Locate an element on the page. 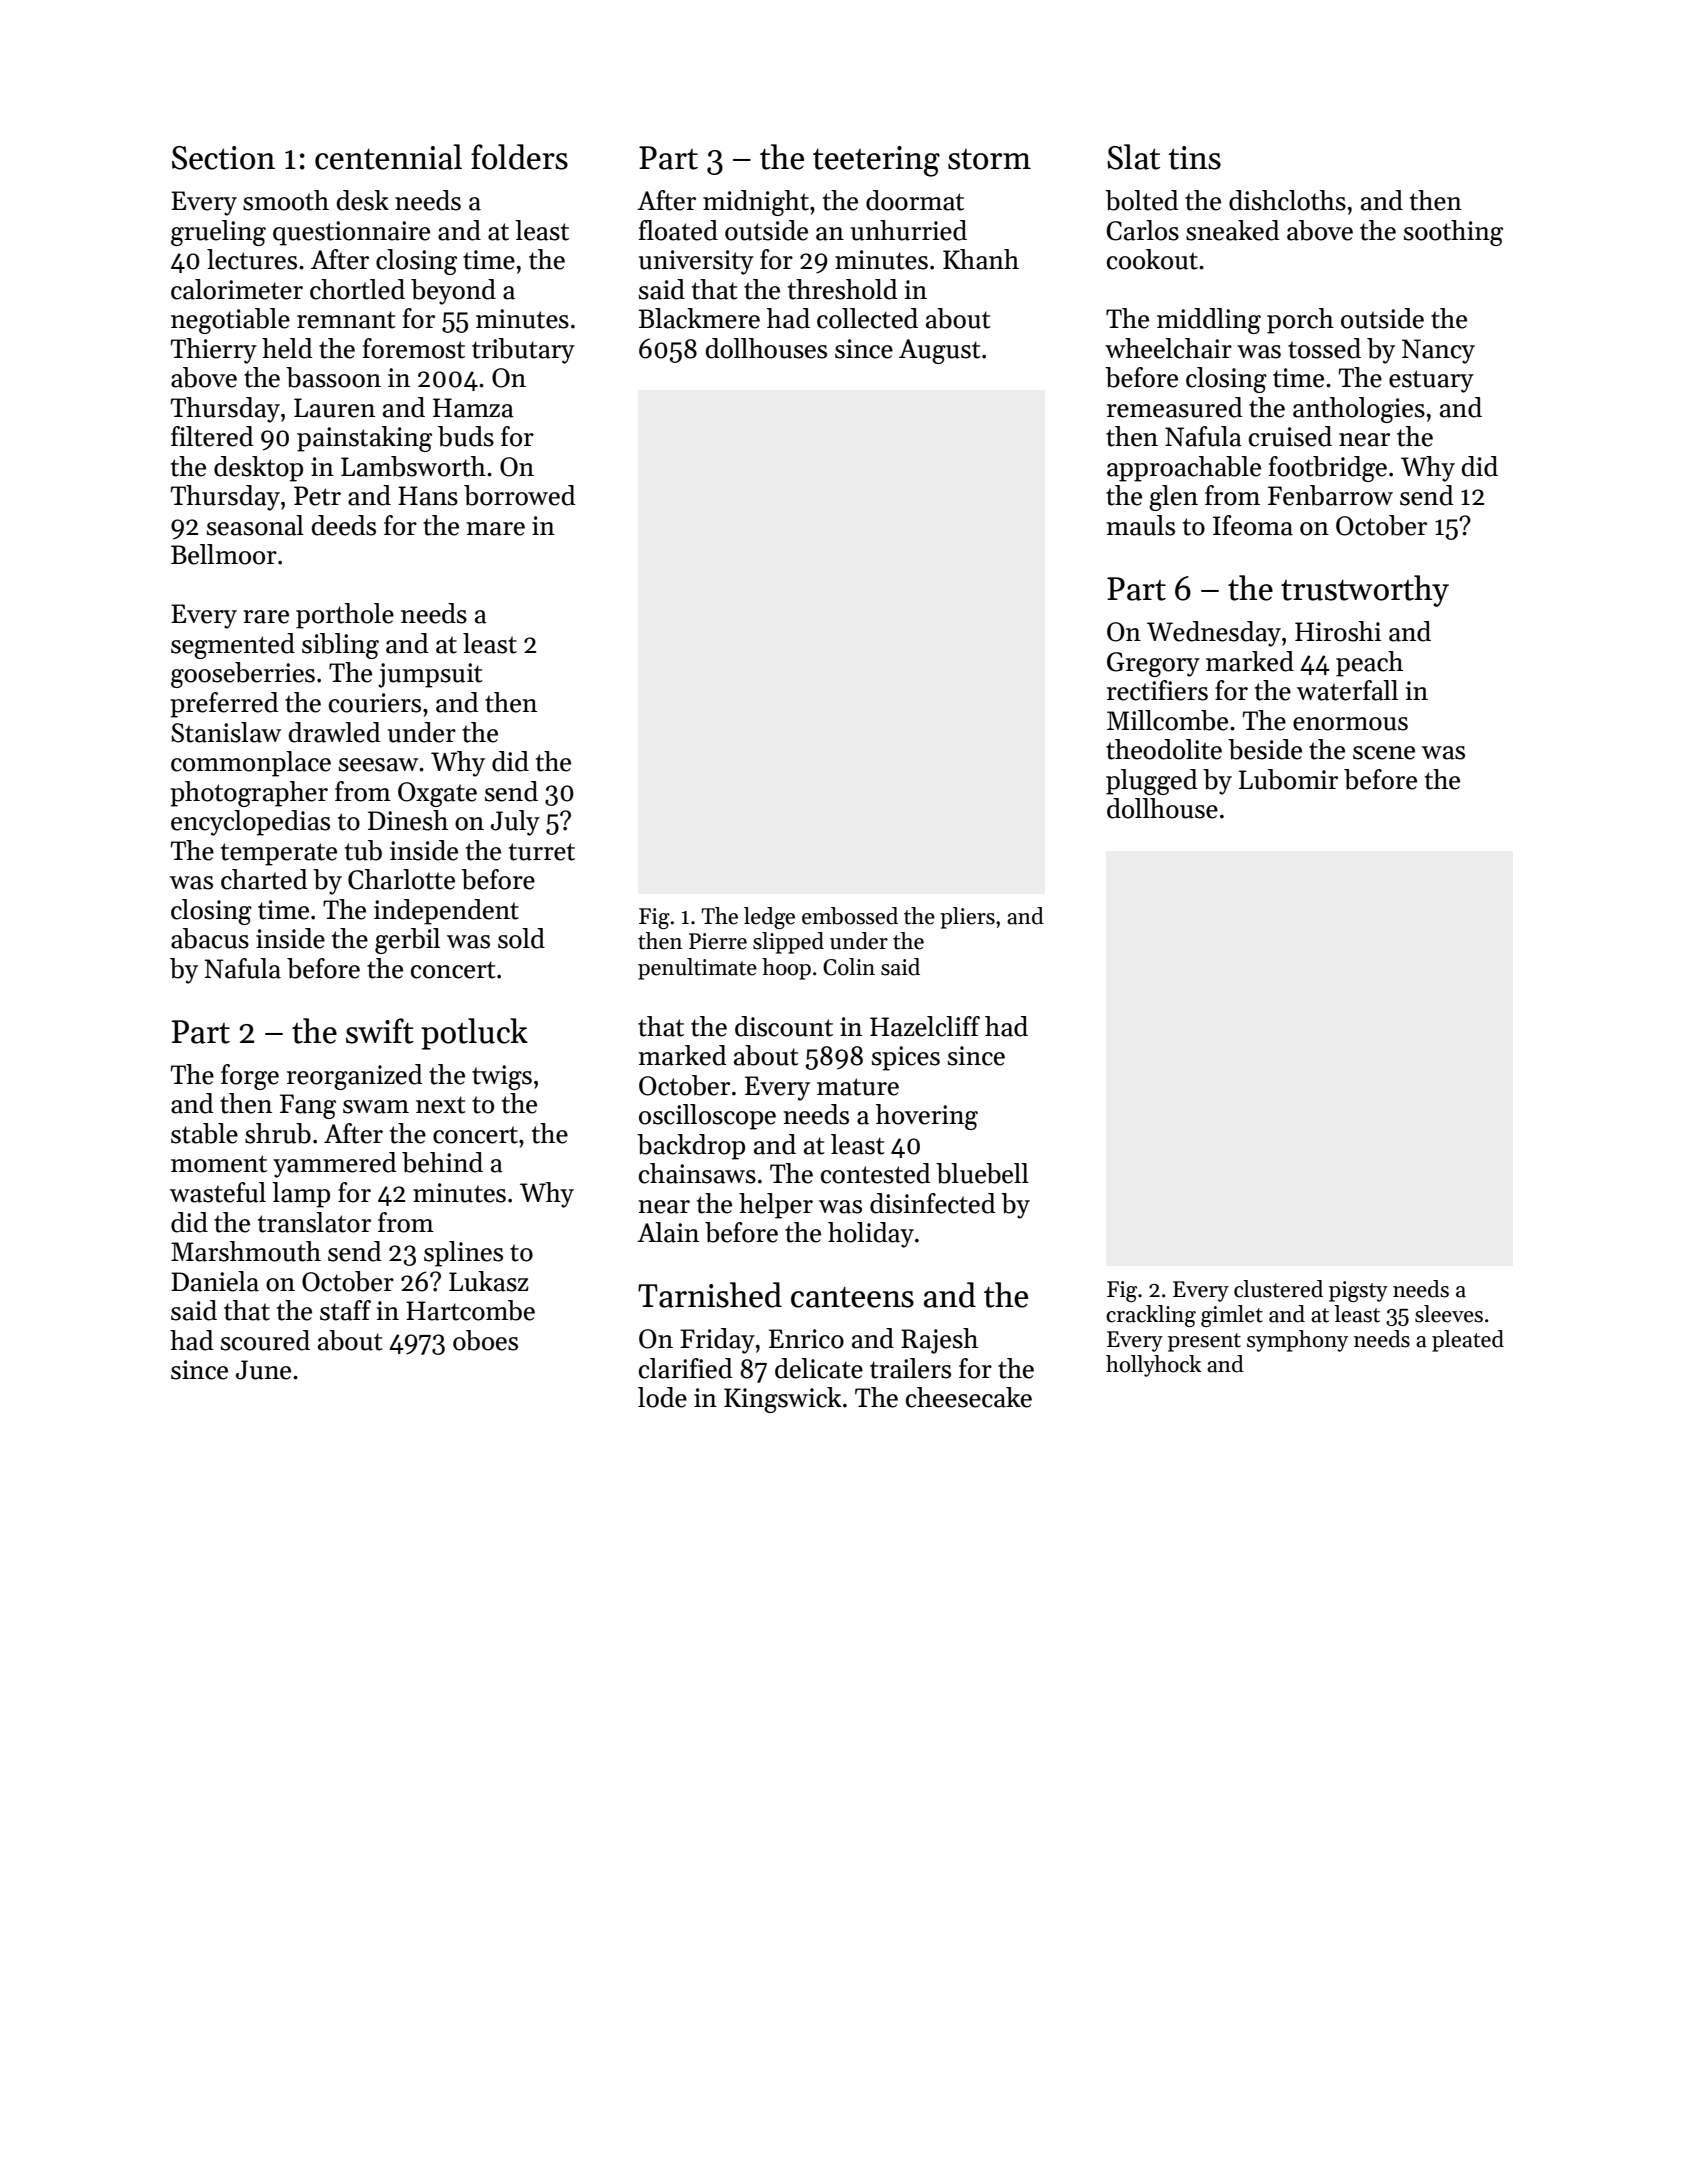  canteens is located at coordinates (852, 1297).
